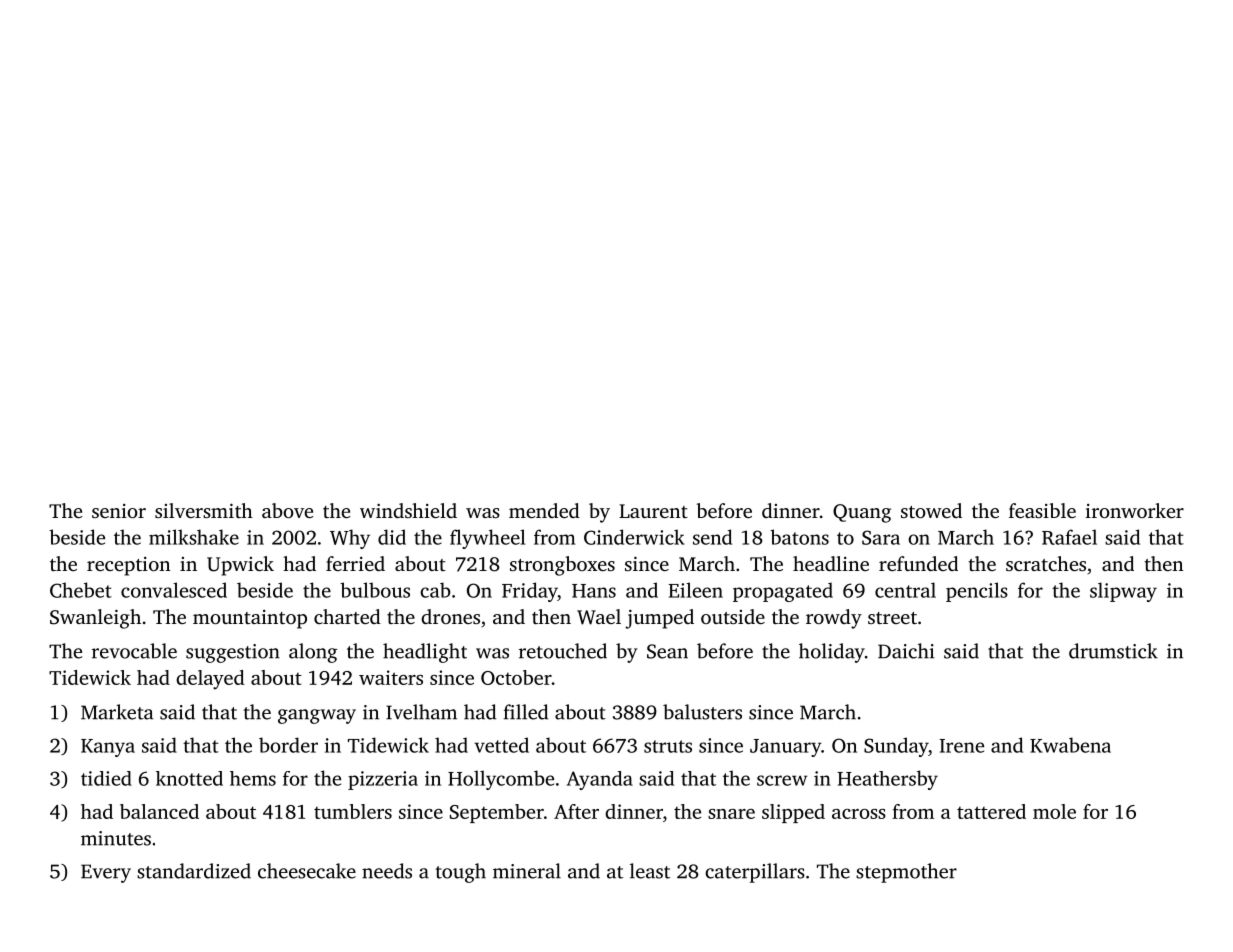 The width and height of the document is (1233, 952). What do you see at coordinates (1070, 745) in the document?
I see `Kwabena` at bounding box center [1070, 745].
